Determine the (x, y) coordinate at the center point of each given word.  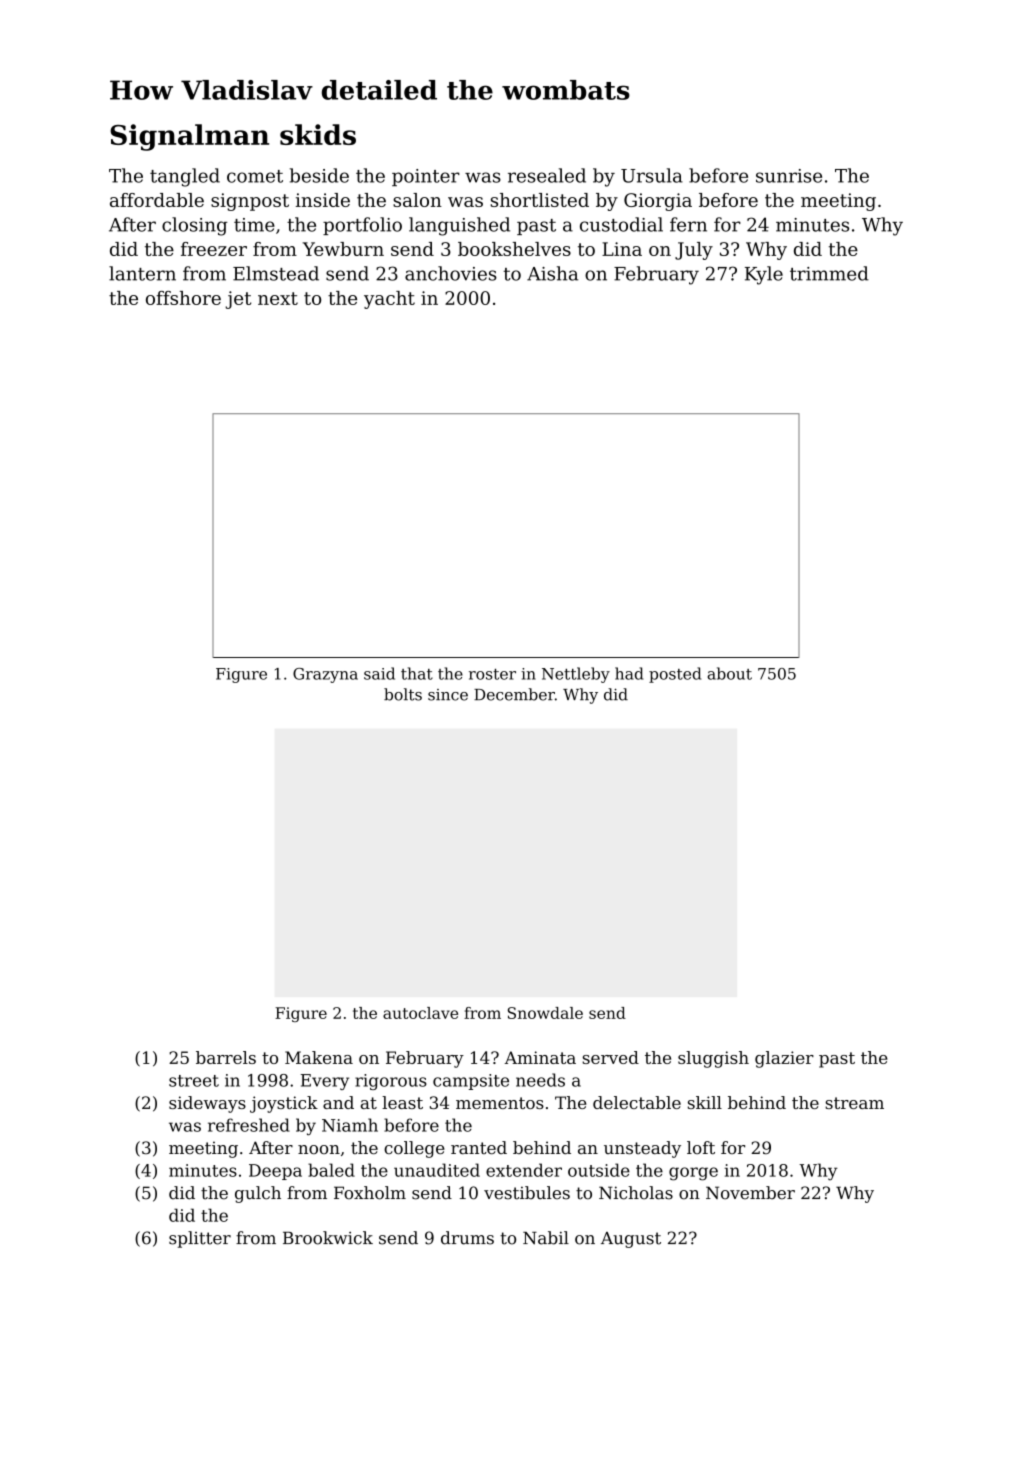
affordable (157, 200)
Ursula (652, 175)
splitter (200, 1239)
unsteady (642, 1149)
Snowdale (545, 1013)
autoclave (420, 1013)
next (278, 298)
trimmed (829, 273)
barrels (226, 1057)
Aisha (552, 273)
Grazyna (325, 675)
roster (492, 674)
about (729, 673)
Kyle (764, 275)
